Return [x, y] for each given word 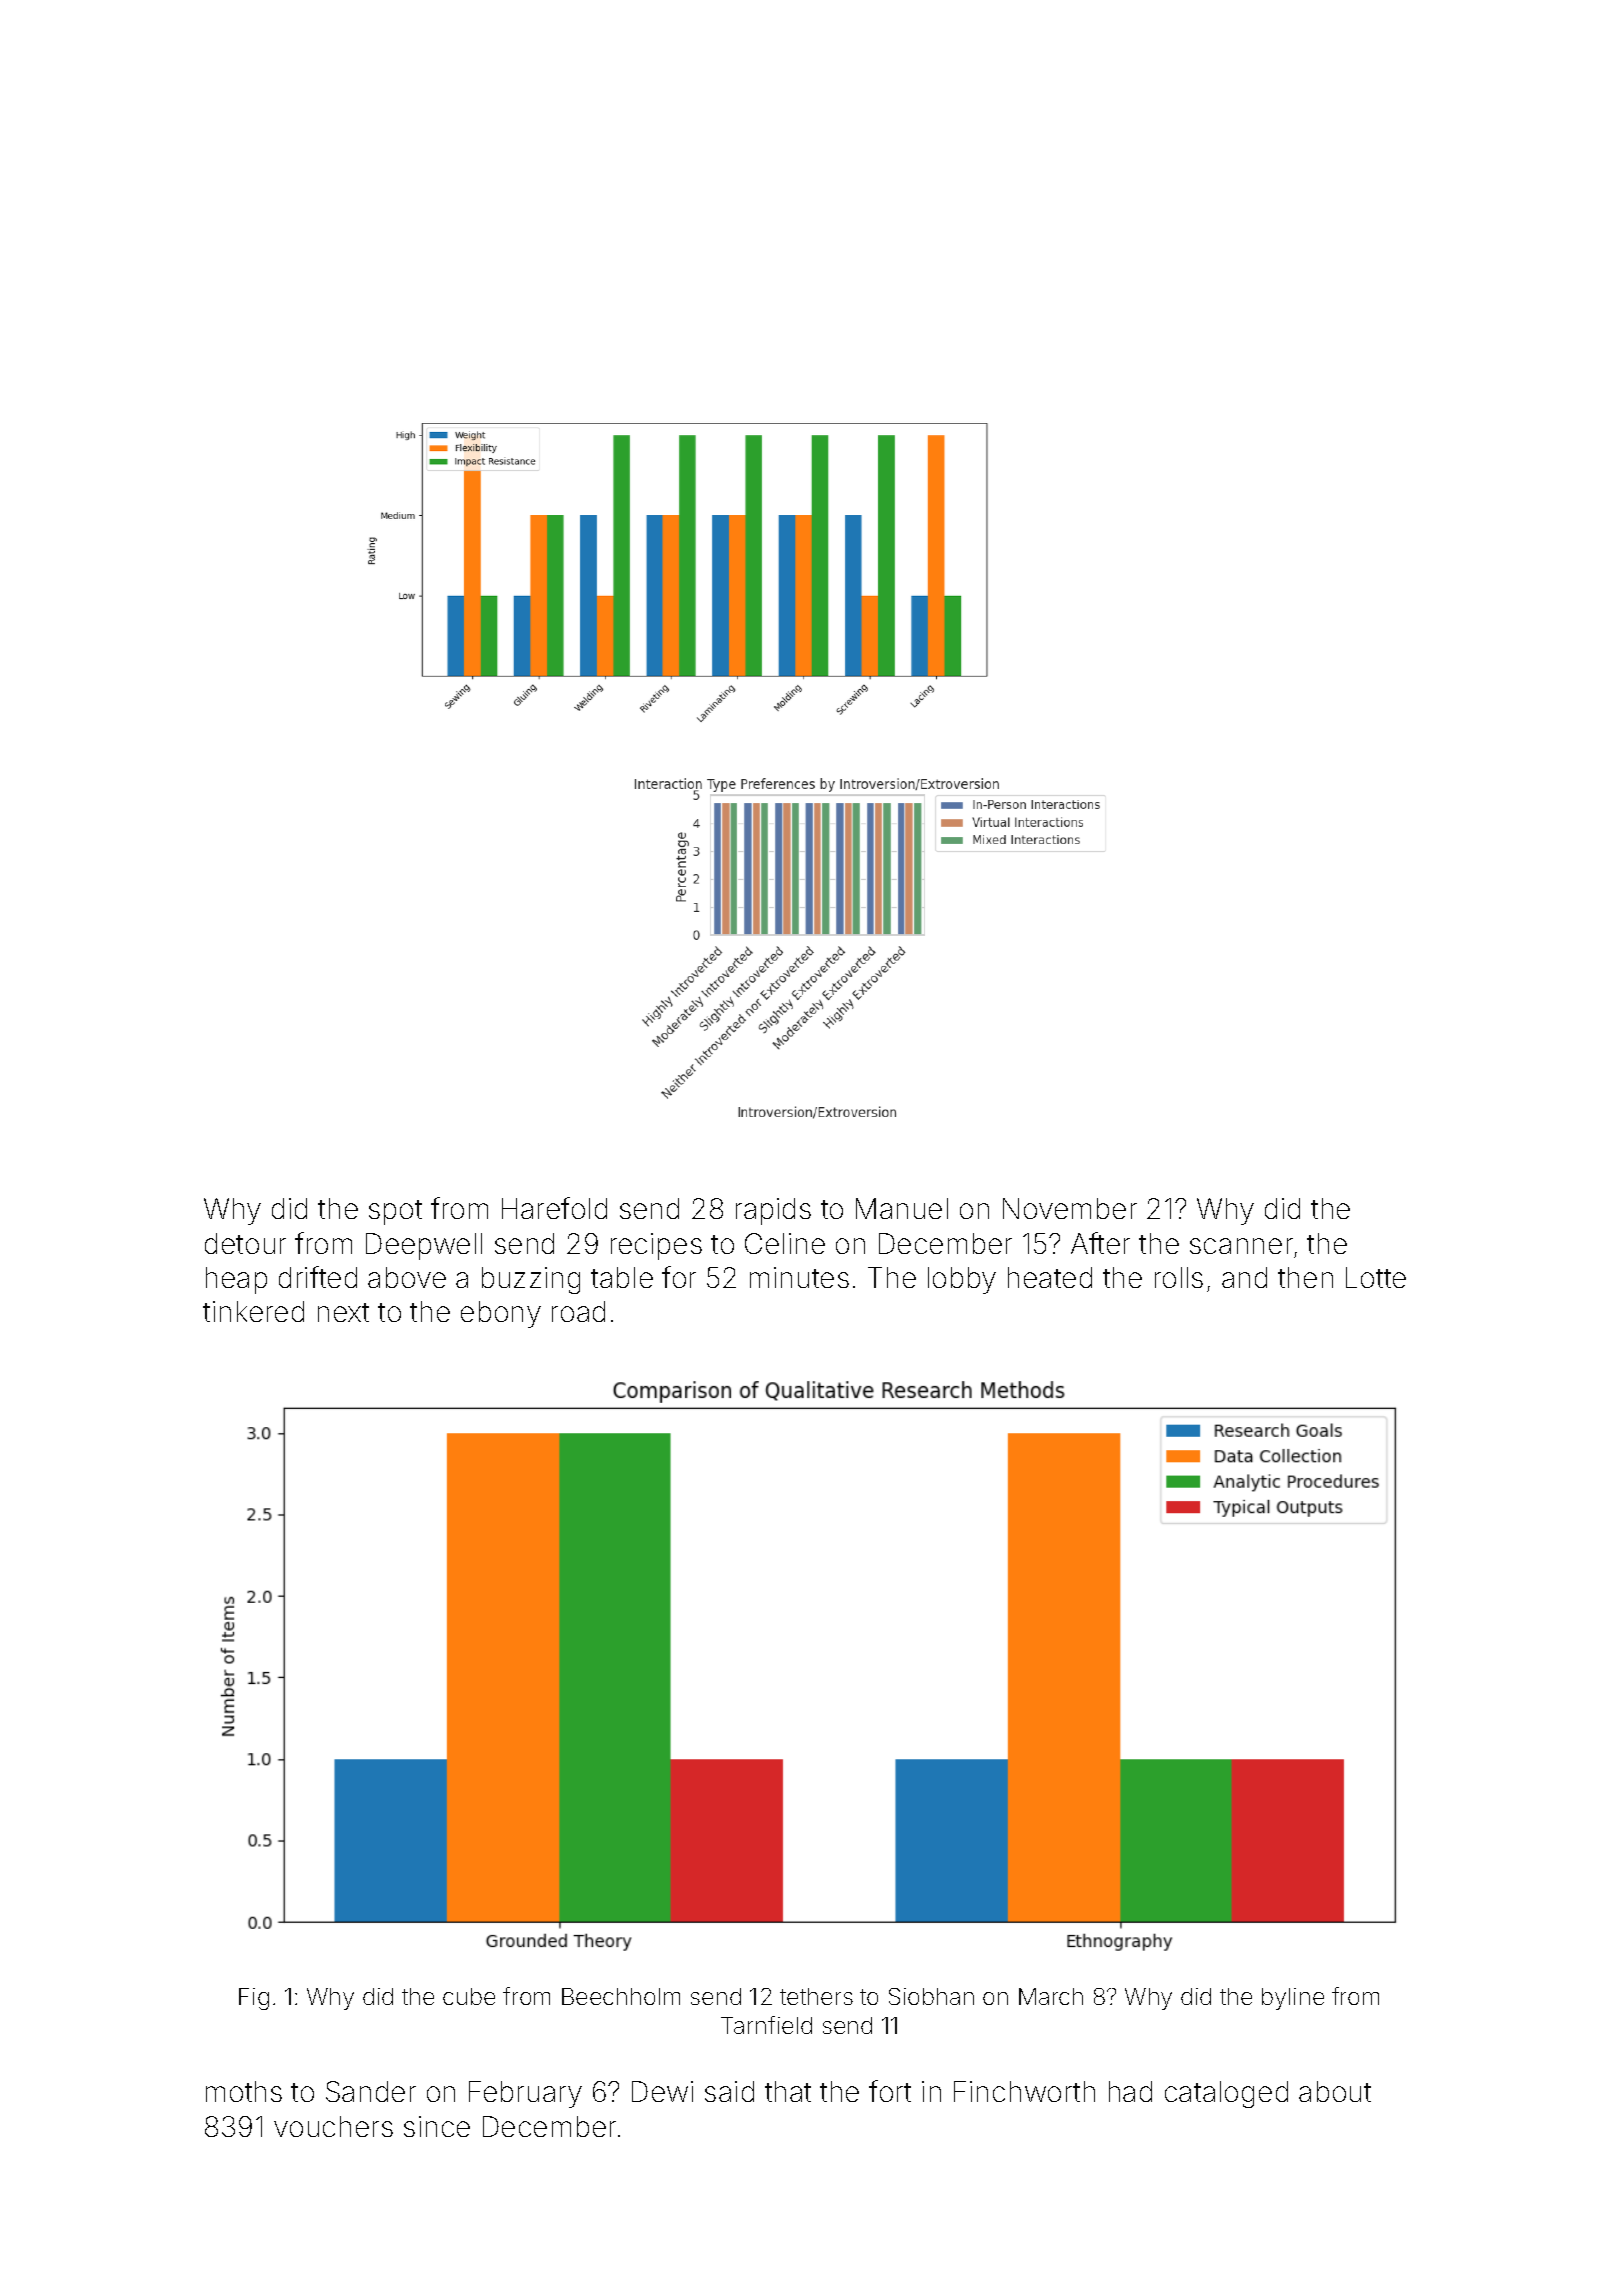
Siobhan [931, 1996]
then [1305, 1277]
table [622, 1277]
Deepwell [424, 1246]
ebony [501, 1314]
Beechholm [621, 1996]
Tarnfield [766, 2025]
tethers [816, 1996]
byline [1293, 1999]
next [343, 1312]
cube [469, 1996]
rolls [1179, 1277]
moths [244, 2091]
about [1335, 2091]
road [578, 1311]
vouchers [333, 2126]
